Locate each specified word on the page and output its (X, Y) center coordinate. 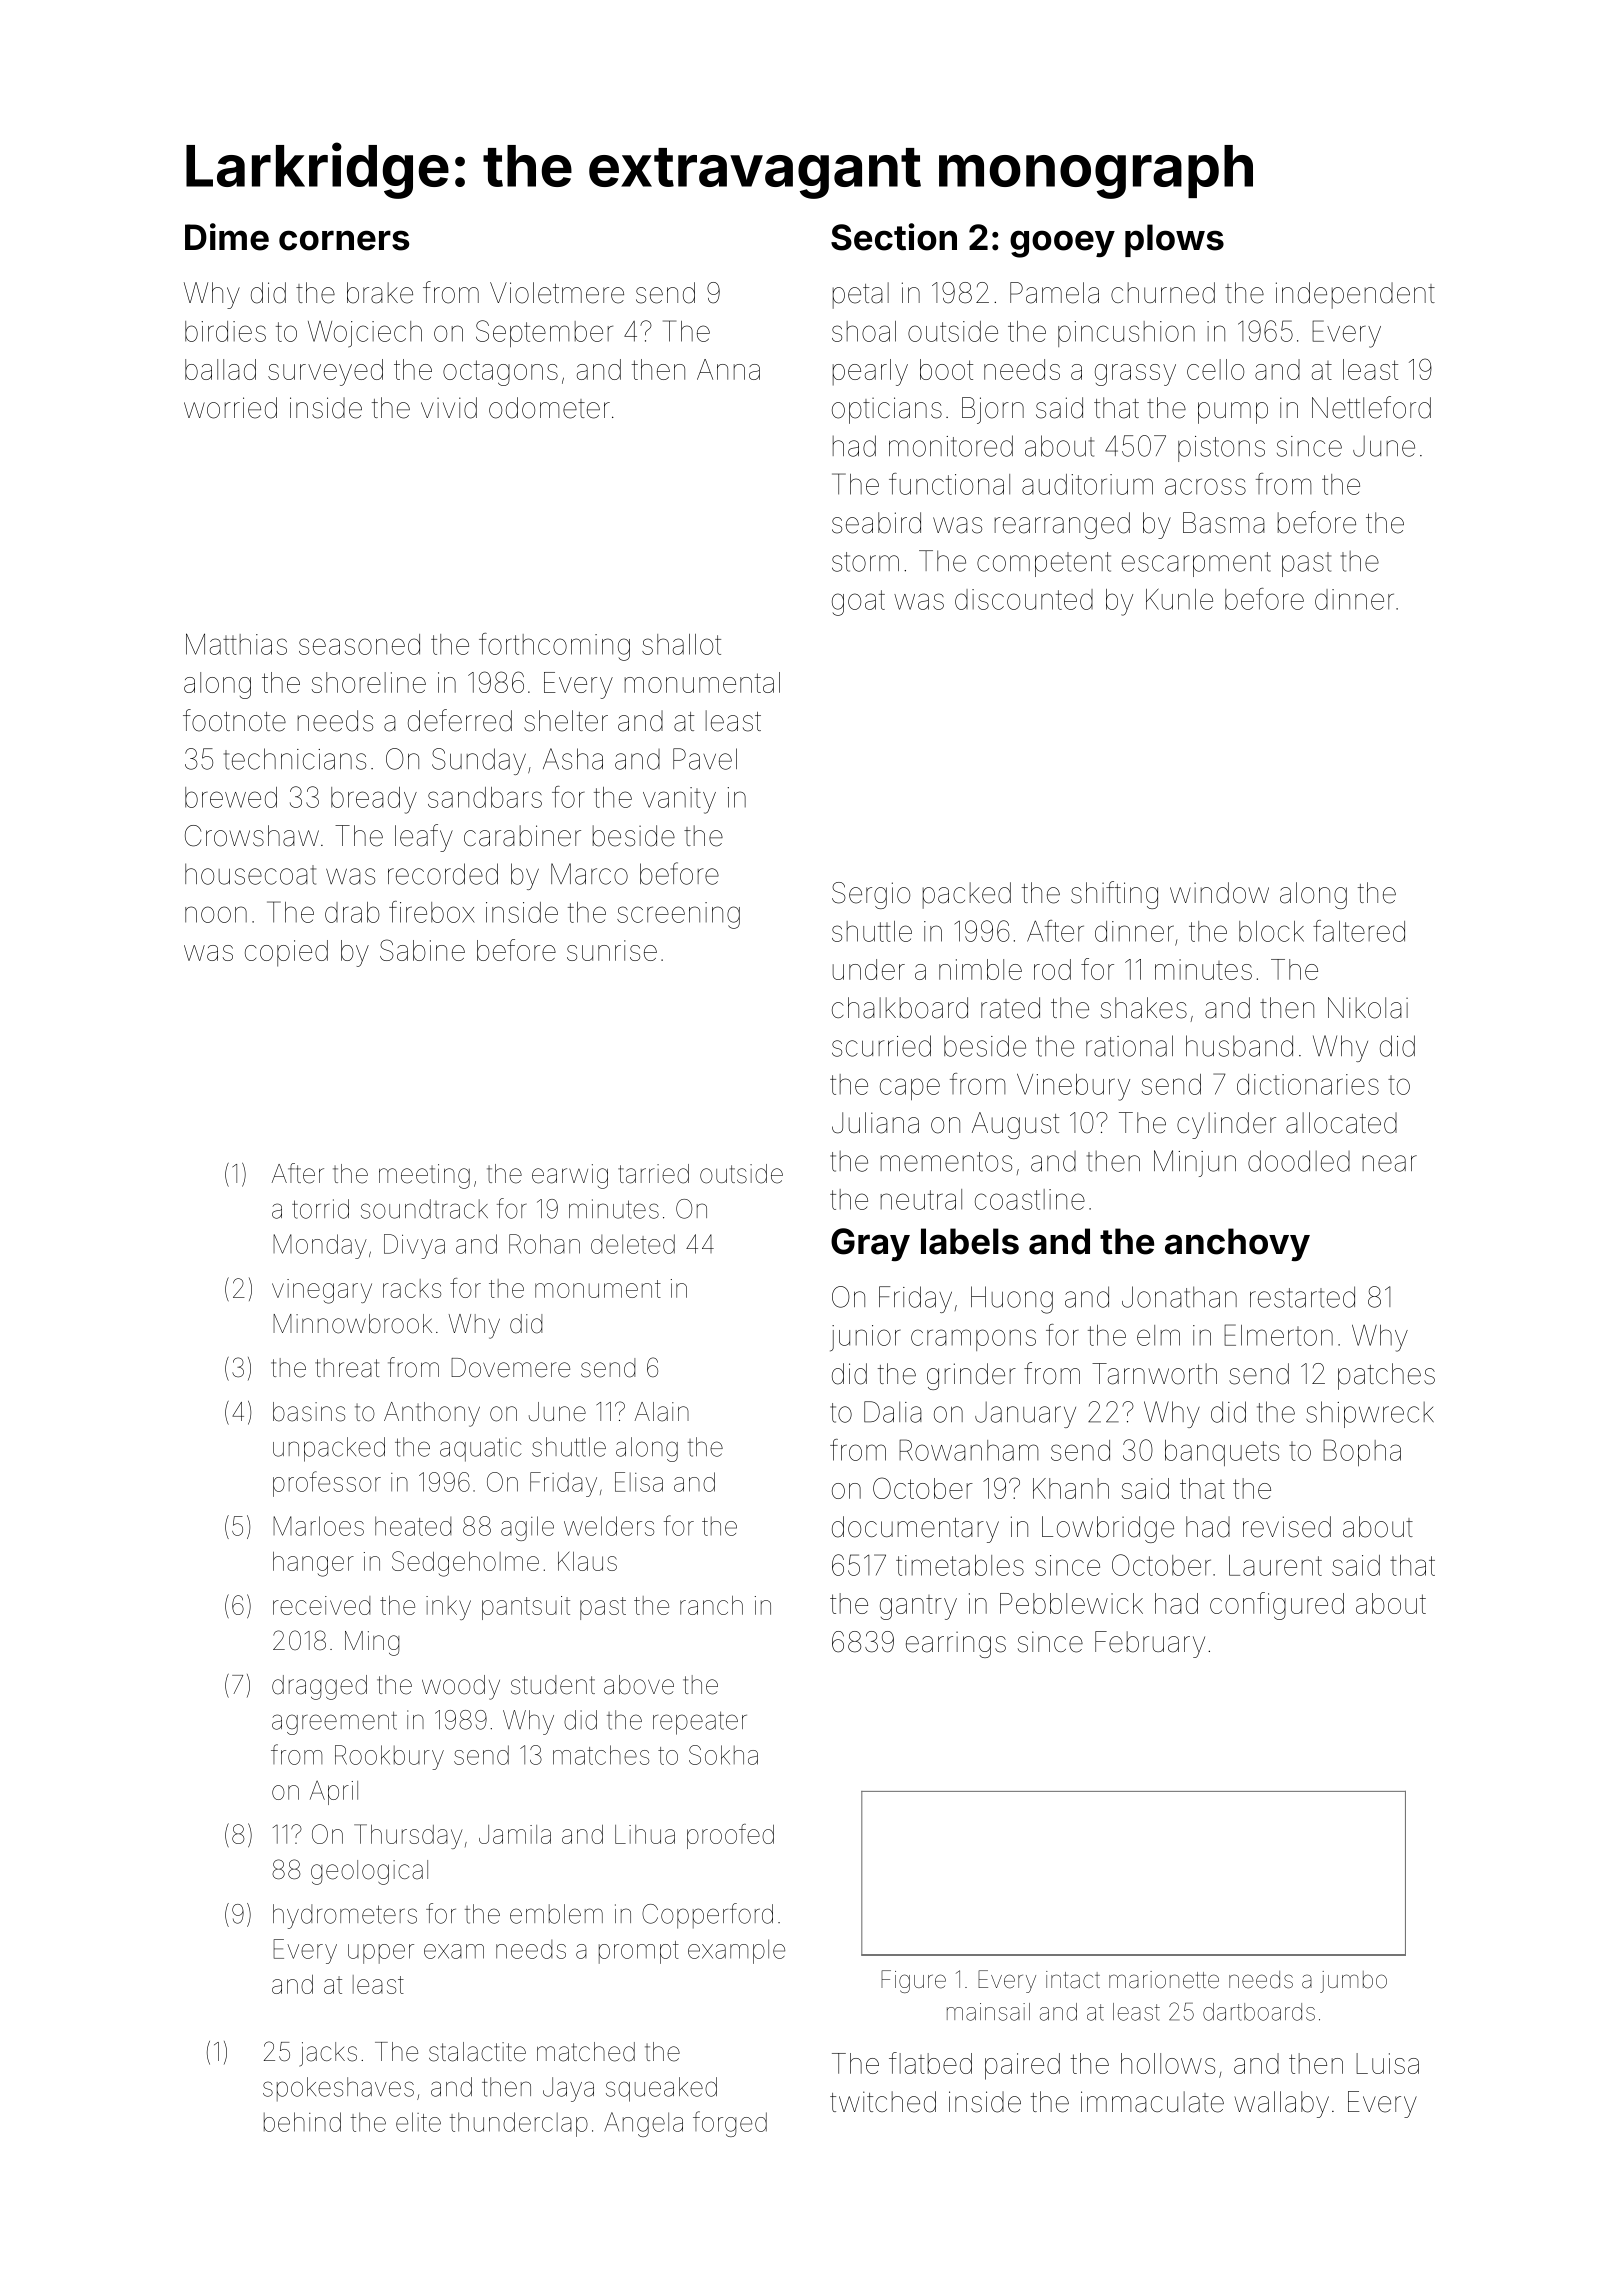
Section (894, 237)
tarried (653, 1174)
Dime (227, 237)
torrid (320, 1209)
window (1219, 893)
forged (730, 2124)
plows (1174, 240)
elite (418, 2122)
